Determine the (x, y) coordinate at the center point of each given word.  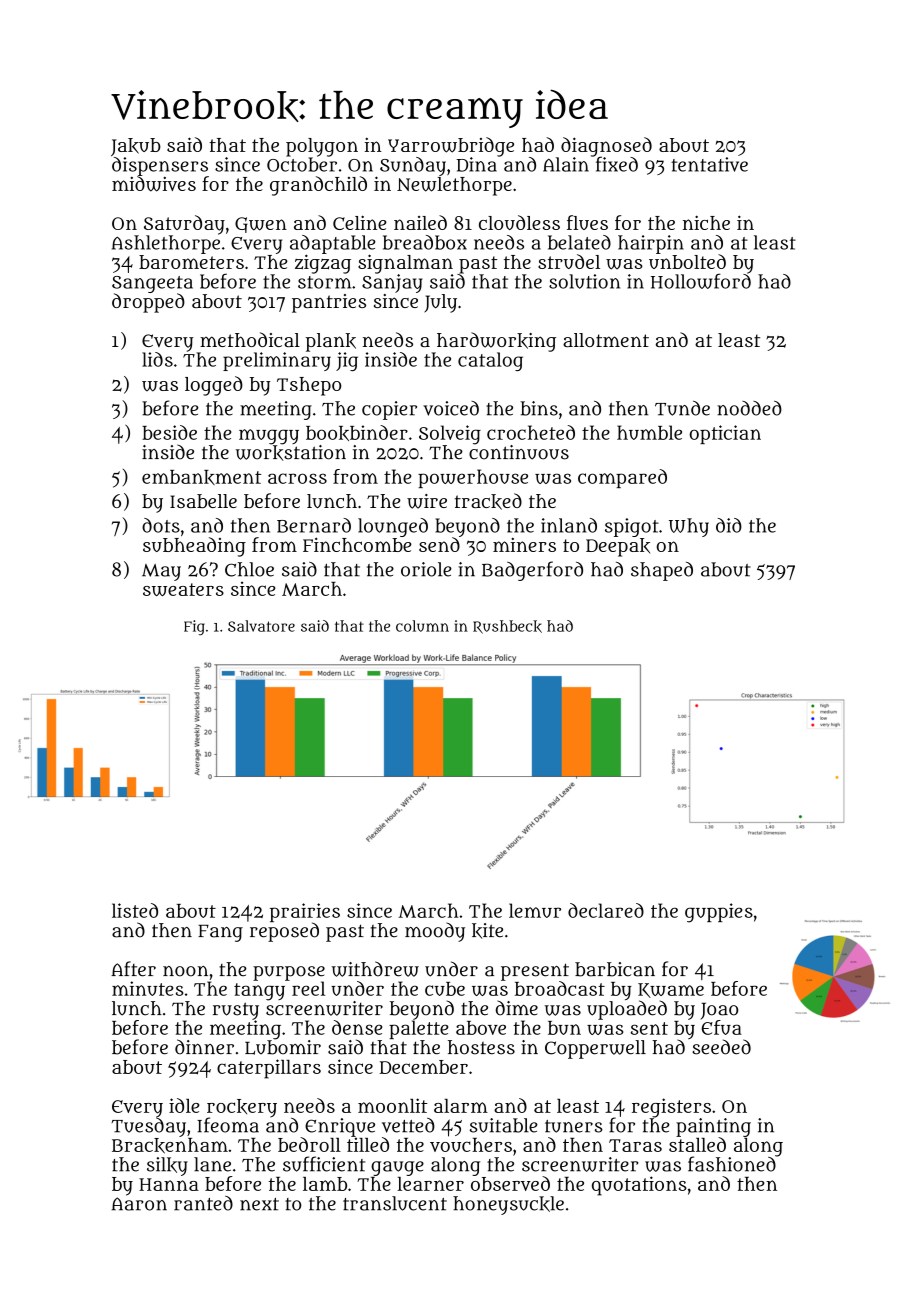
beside (169, 432)
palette (418, 1029)
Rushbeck (507, 627)
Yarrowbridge (451, 147)
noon (185, 971)
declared (606, 910)
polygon (322, 147)
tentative (709, 164)
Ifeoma (228, 1125)
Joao (719, 1011)
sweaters (183, 589)
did (729, 525)
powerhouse (473, 478)
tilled (368, 1144)
